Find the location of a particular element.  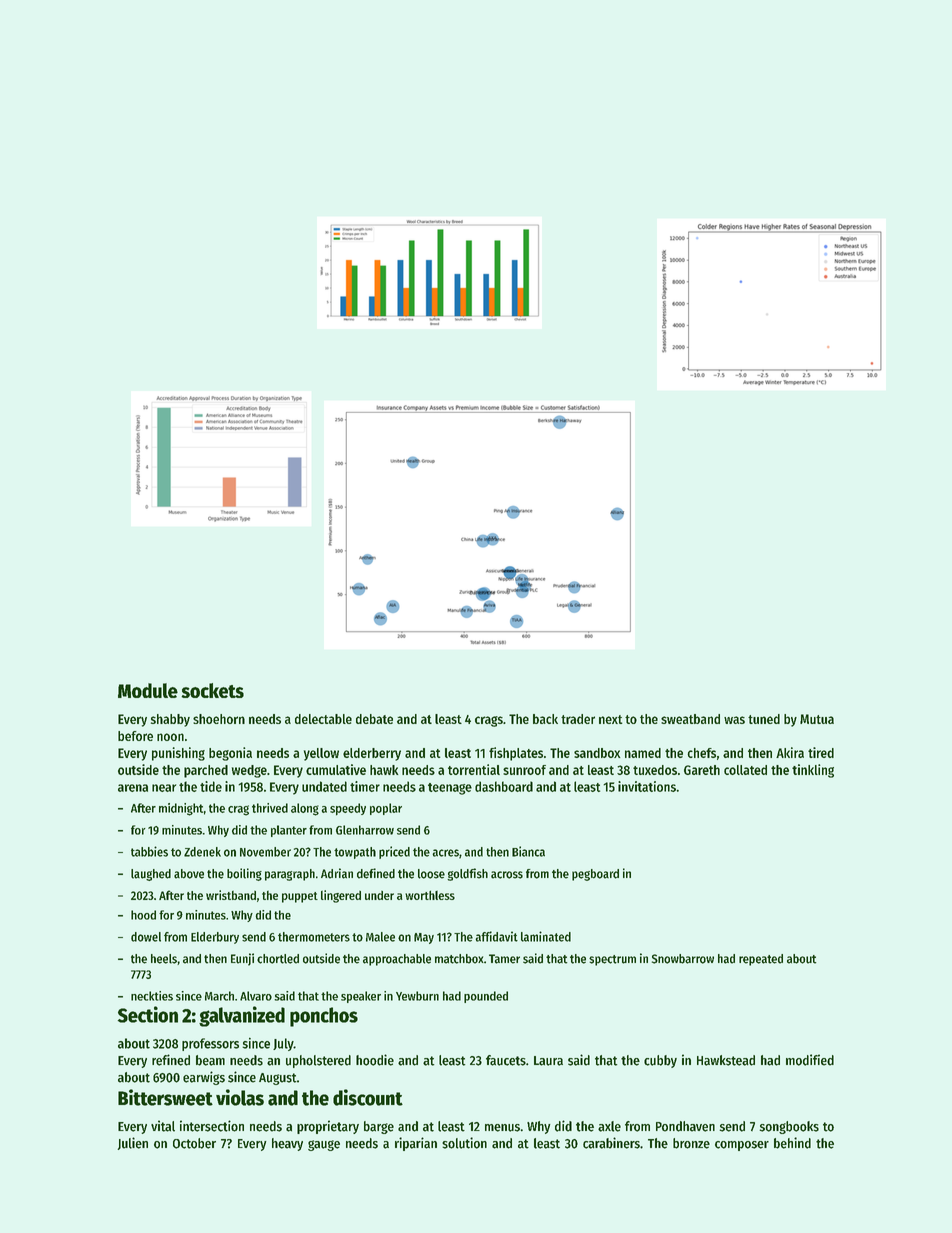

sweatband is located at coordinates (690, 719).
